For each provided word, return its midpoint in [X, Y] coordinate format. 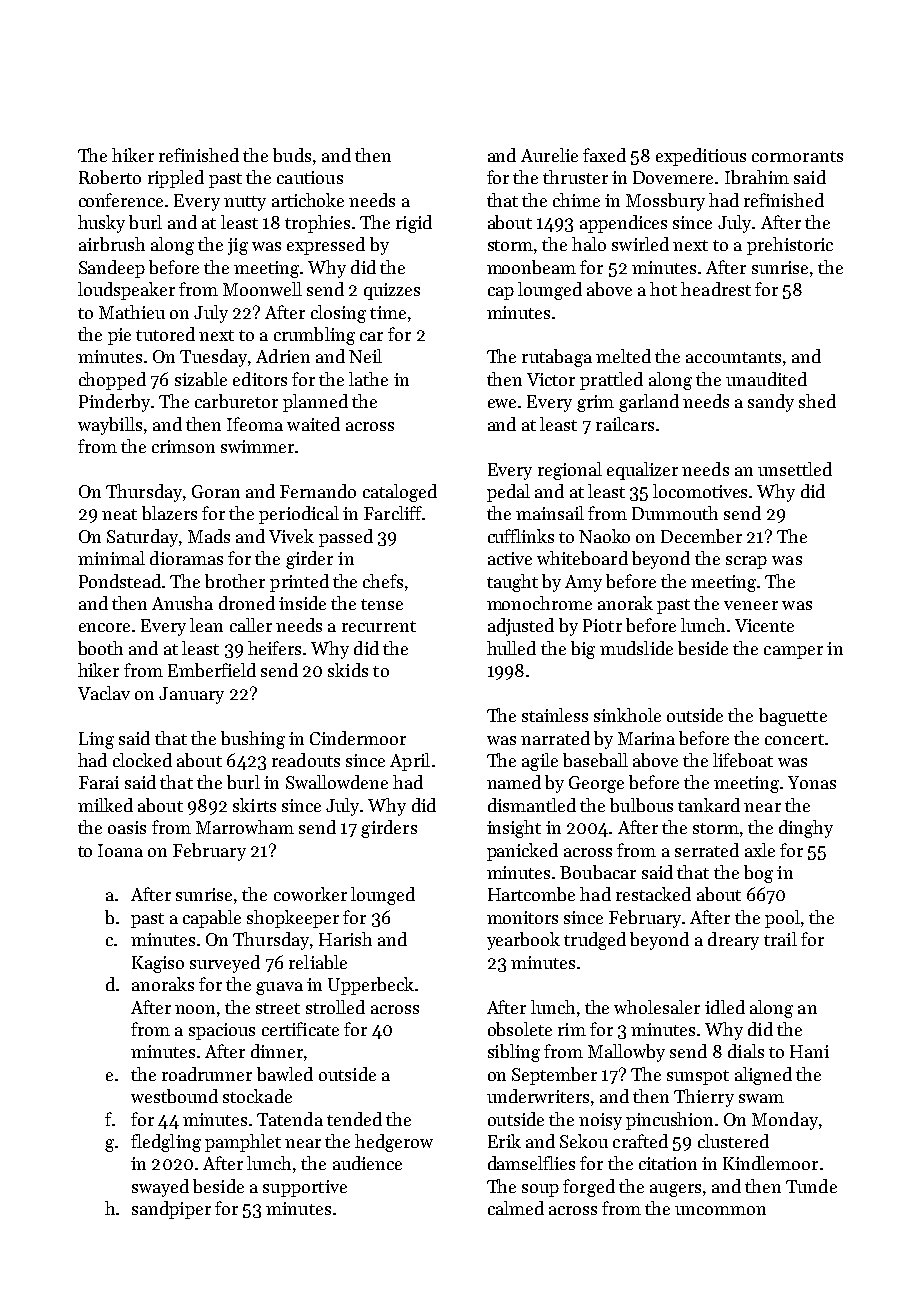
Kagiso [158, 964]
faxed [604, 155]
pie [119, 336]
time [388, 312]
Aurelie [549, 155]
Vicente [764, 625]
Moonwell [262, 289]
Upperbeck [371, 986]
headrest [716, 289]
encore [104, 627]
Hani [809, 1051]
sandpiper [171, 1210]
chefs [383, 581]
